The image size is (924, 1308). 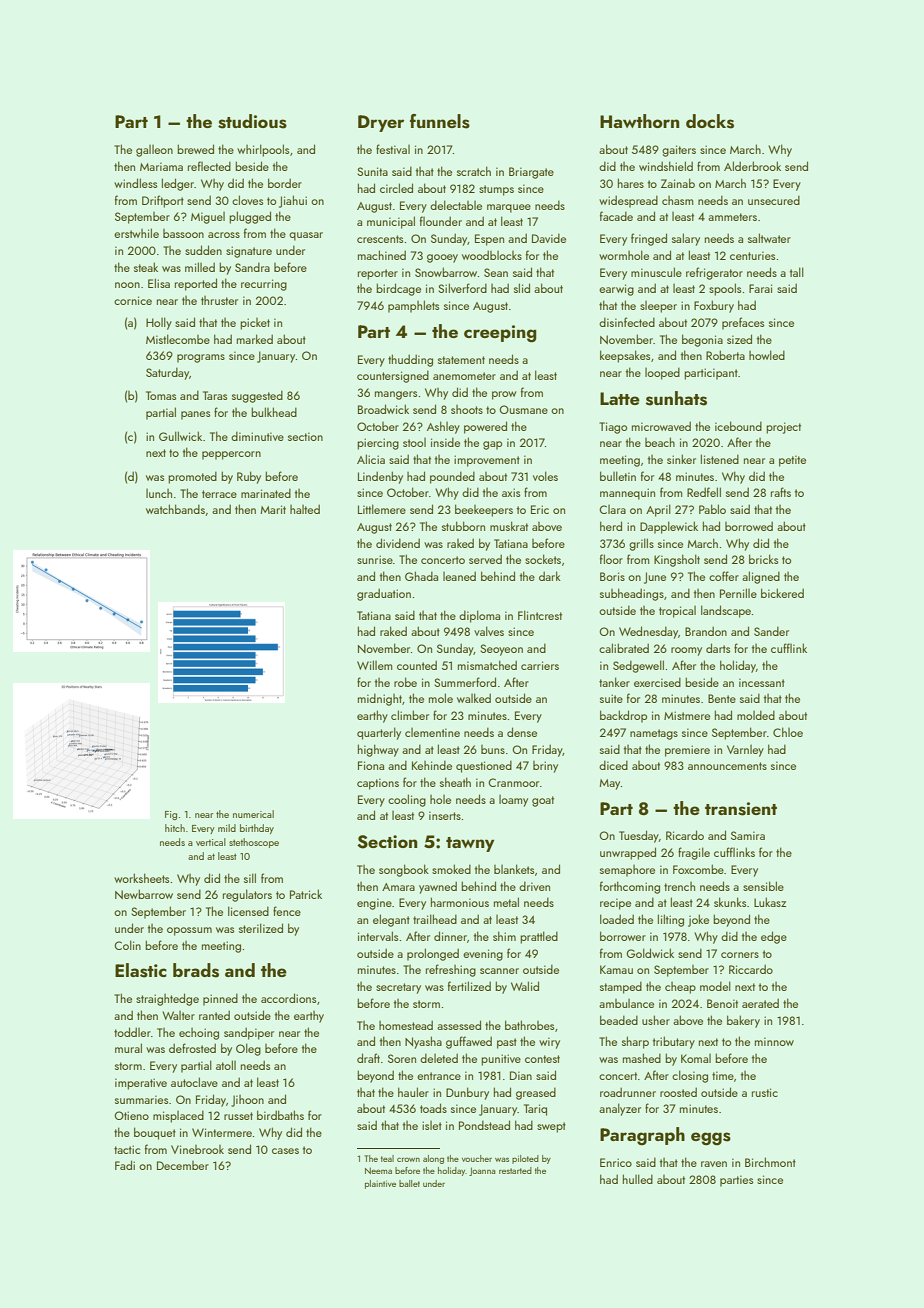 What do you see at coordinates (474, 698) in the screenshot?
I see `walked` at bounding box center [474, 698].
